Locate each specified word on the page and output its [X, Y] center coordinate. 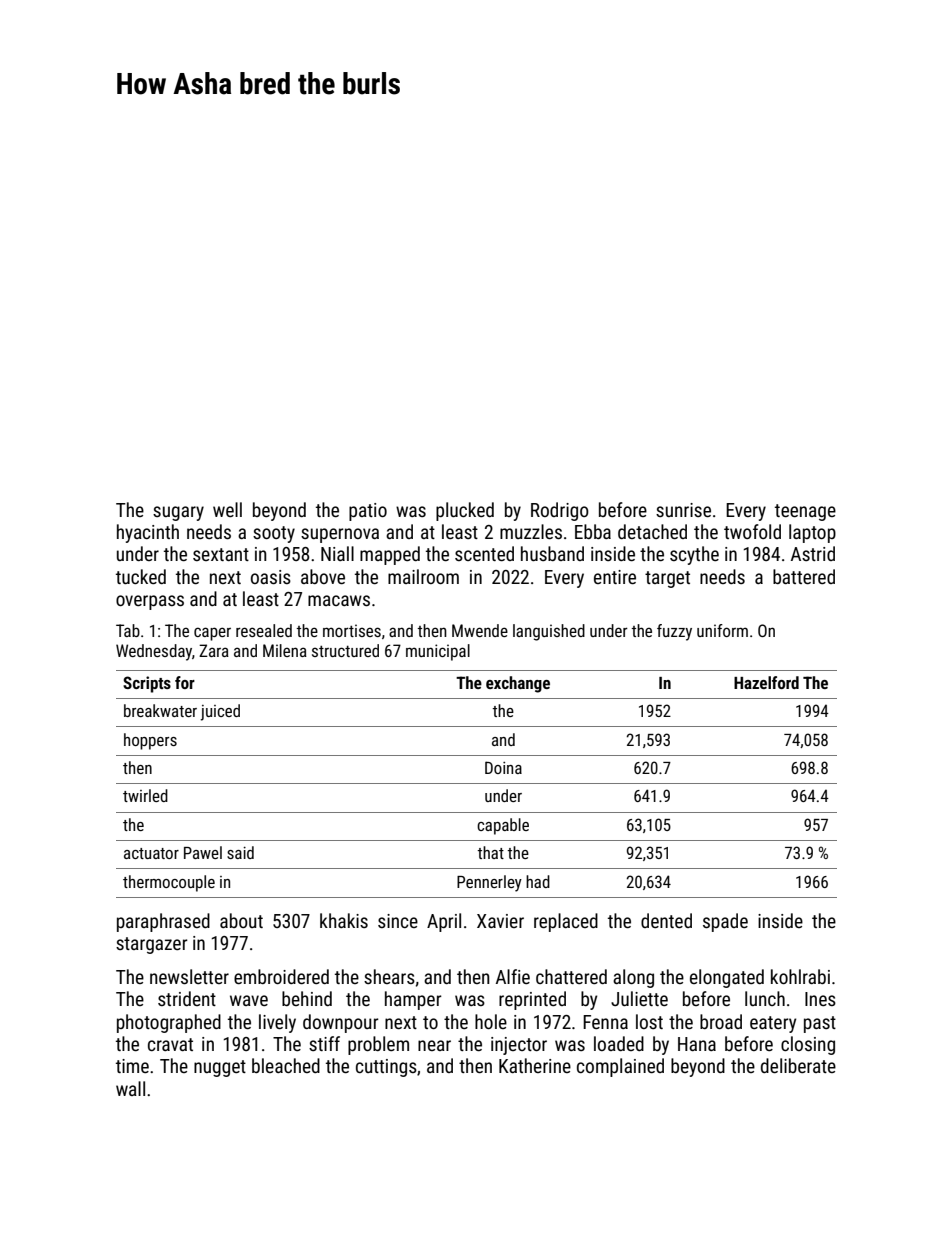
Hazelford [766, 682]
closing [808, 1045]
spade [725, 922]
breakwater [160, 710]
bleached [286, 1065]
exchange [518, 684]
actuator [151, 853]
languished [549, 632]
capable [503, 826]
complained [620, 1067]
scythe [694, 555]
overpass [150, 602]
